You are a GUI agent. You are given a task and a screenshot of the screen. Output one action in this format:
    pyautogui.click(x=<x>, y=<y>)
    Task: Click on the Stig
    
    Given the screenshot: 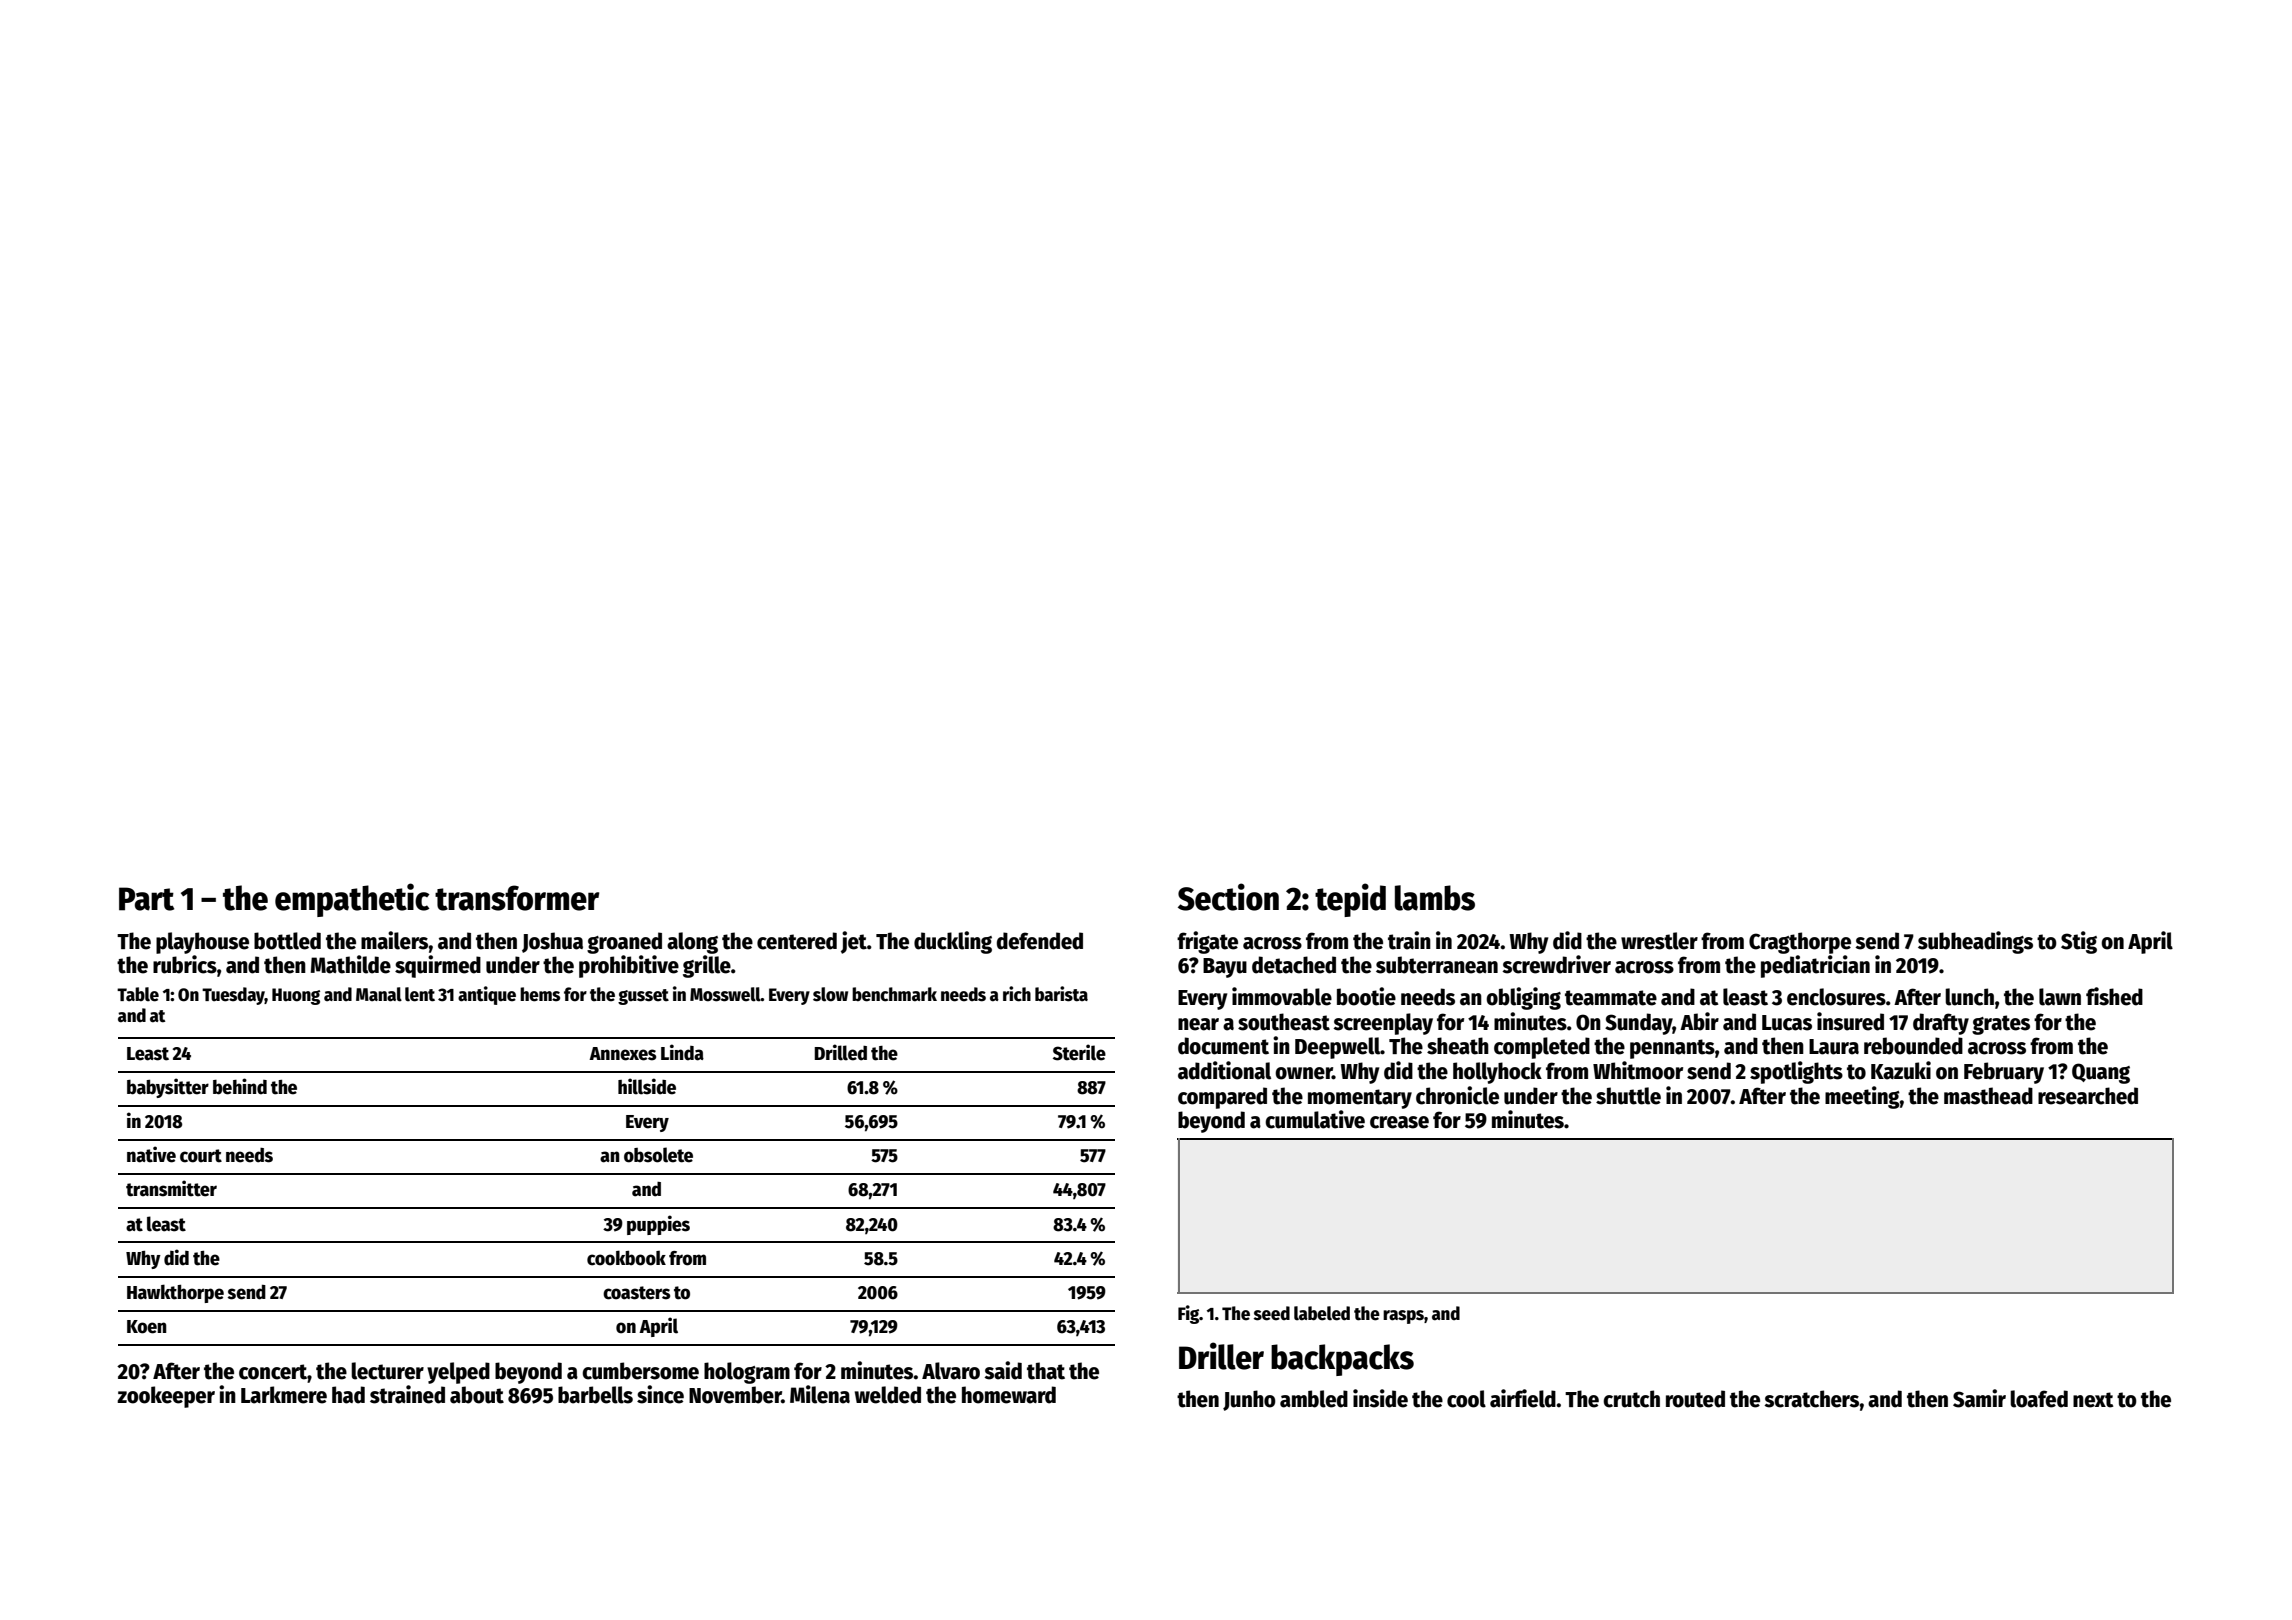 What is the action you would take?
    pyautogui.click(x=2079, y=942)
